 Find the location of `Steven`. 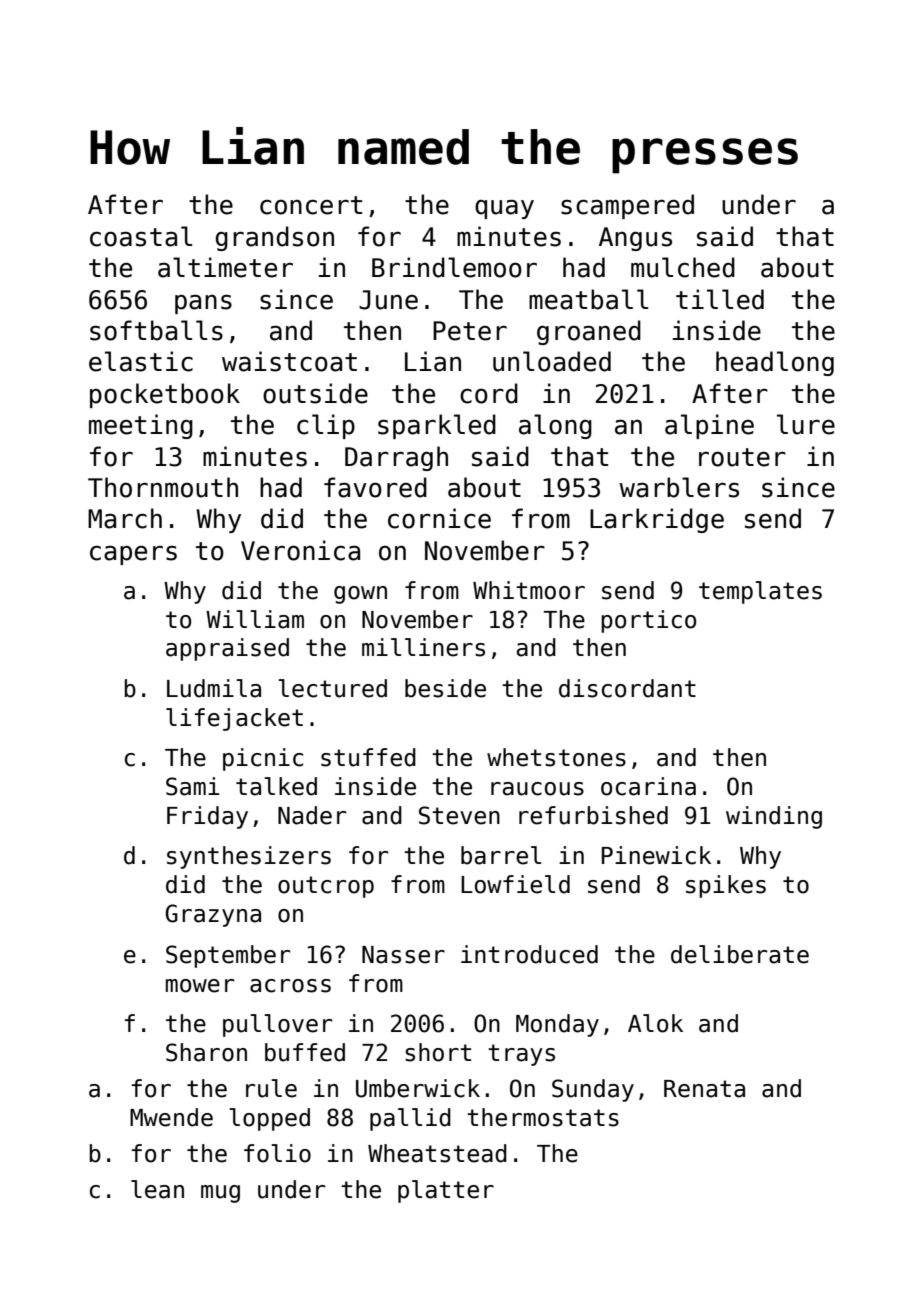

Steven is located at coordinates (459, 815).
